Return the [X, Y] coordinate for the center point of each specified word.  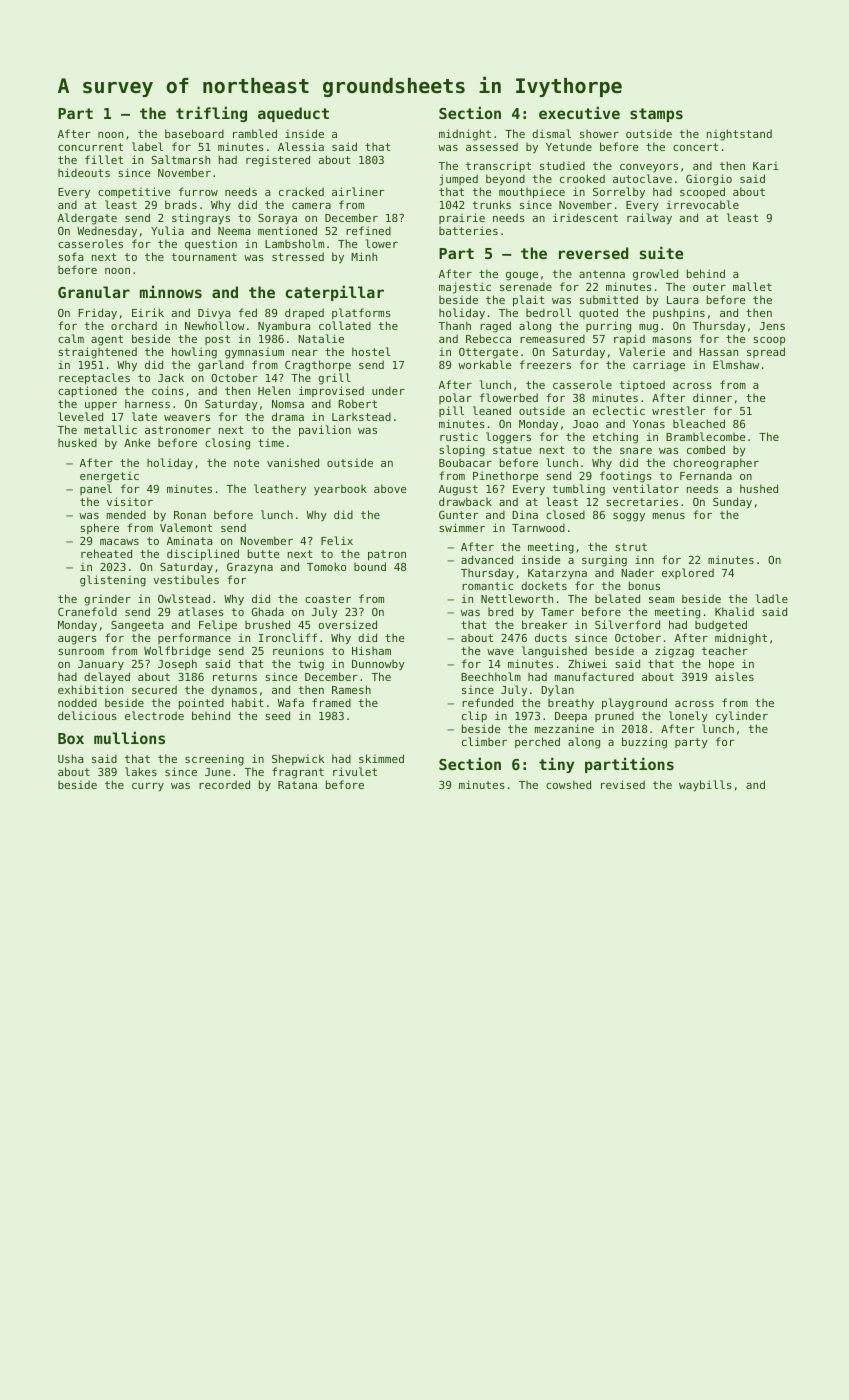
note [246, 463]
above [390, 488]
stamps [656, 115]
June [218, 772]
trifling [211, 114]
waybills [705, 785]
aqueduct [293, 114]
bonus [644, 585]
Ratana [297, 785]
